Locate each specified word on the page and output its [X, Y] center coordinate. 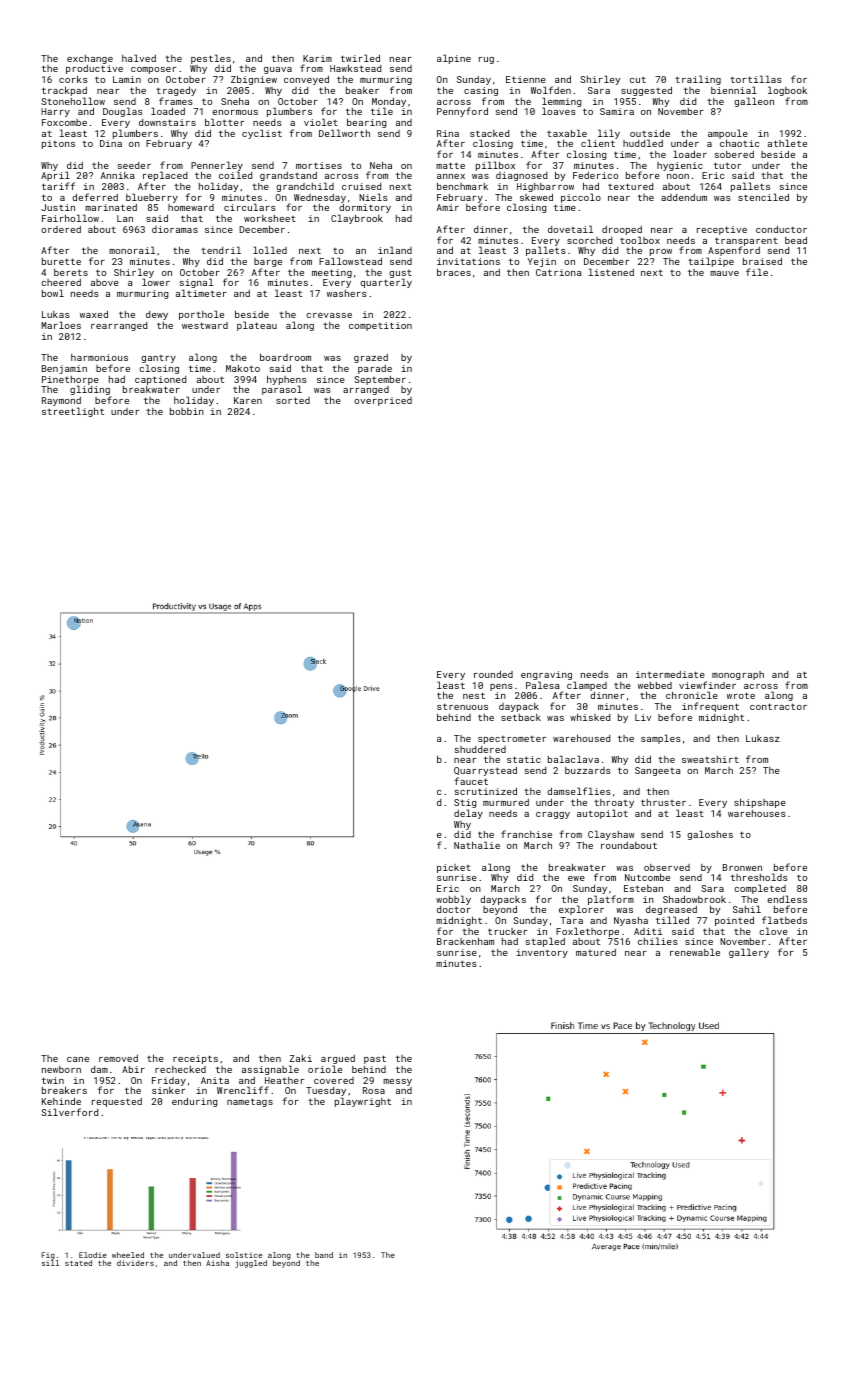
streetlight [73, 412]
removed [118, 1058]
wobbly [453, 900]
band [324, 1255]
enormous [235, 112]
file [757, 272]
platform [611, 900]
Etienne [526, 79]
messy [397, 1082]
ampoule [728, 134]
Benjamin [64, 369]
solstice [244, 1255]
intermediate [670, 674]
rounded [493, 674]
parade [375, 369]
